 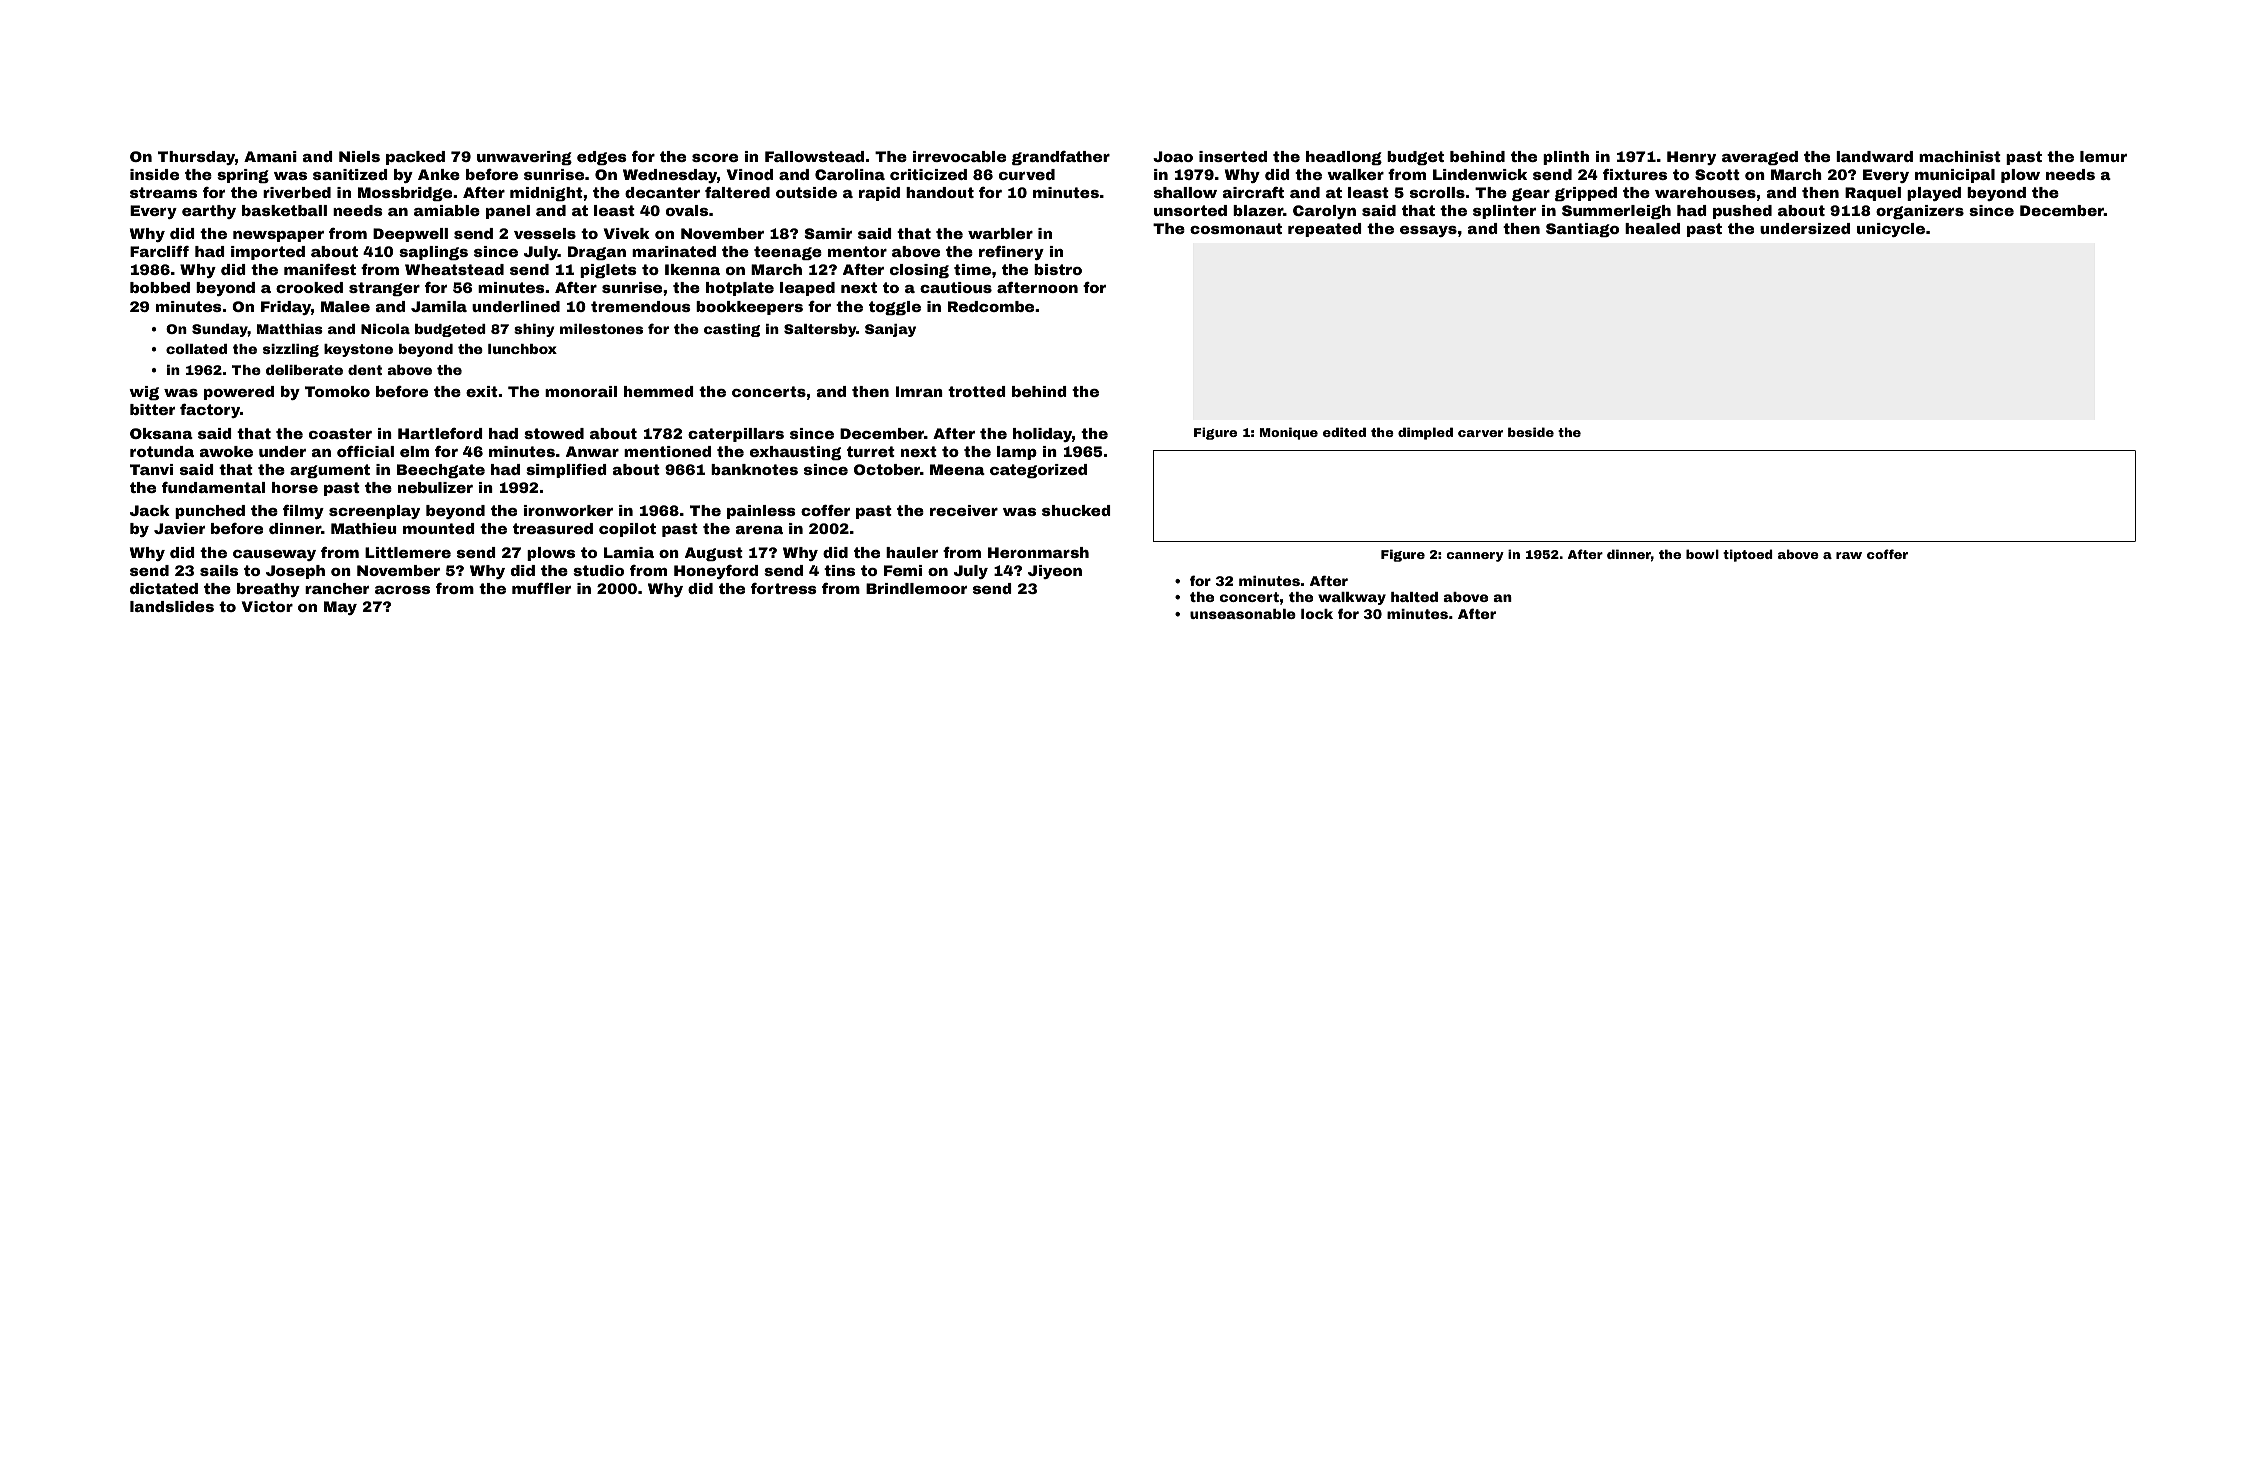 I want to click on mentor, so click(x=857, y=251).
